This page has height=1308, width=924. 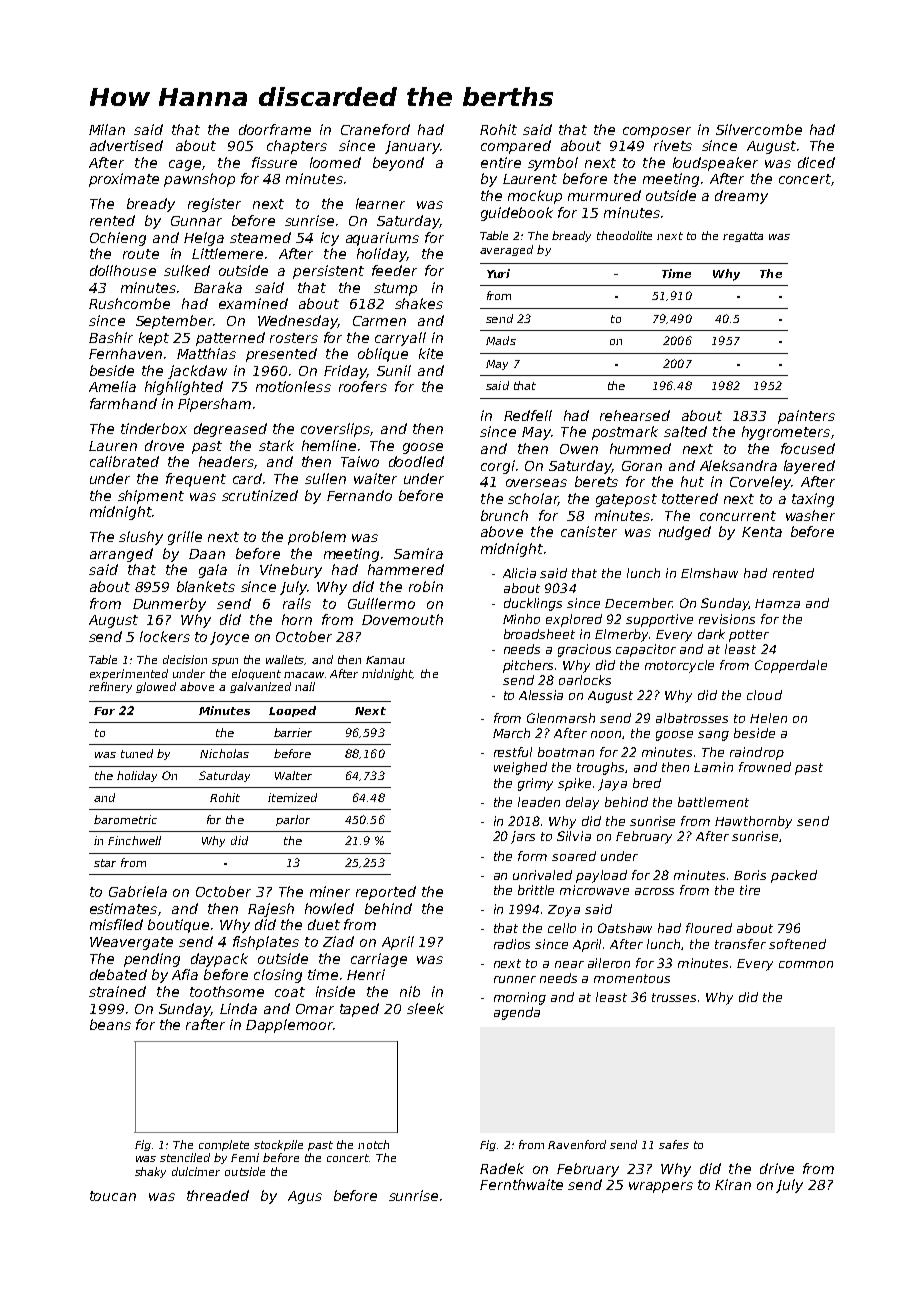 I want to click on regatta, so click(x=743, y=237).
